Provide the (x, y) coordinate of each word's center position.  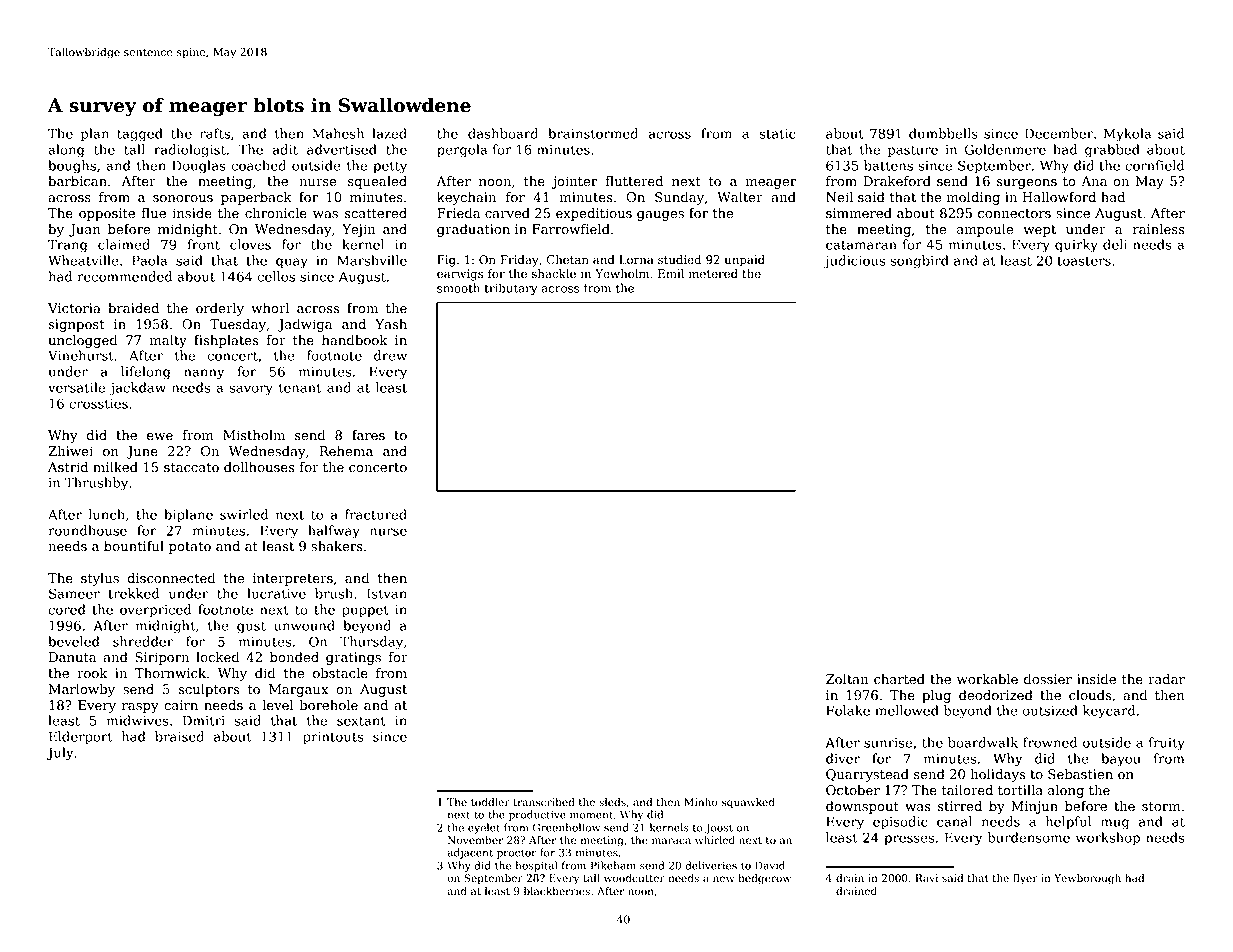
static (778, 134)
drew (390, 355)
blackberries (557, 891)
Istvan (387, 593)
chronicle (276, 213)
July (60, 754)
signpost (76, 325)
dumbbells (943, 133)
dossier (1048, 679)
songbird (919, 262)
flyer (1025, 879)
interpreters (293, 579)
